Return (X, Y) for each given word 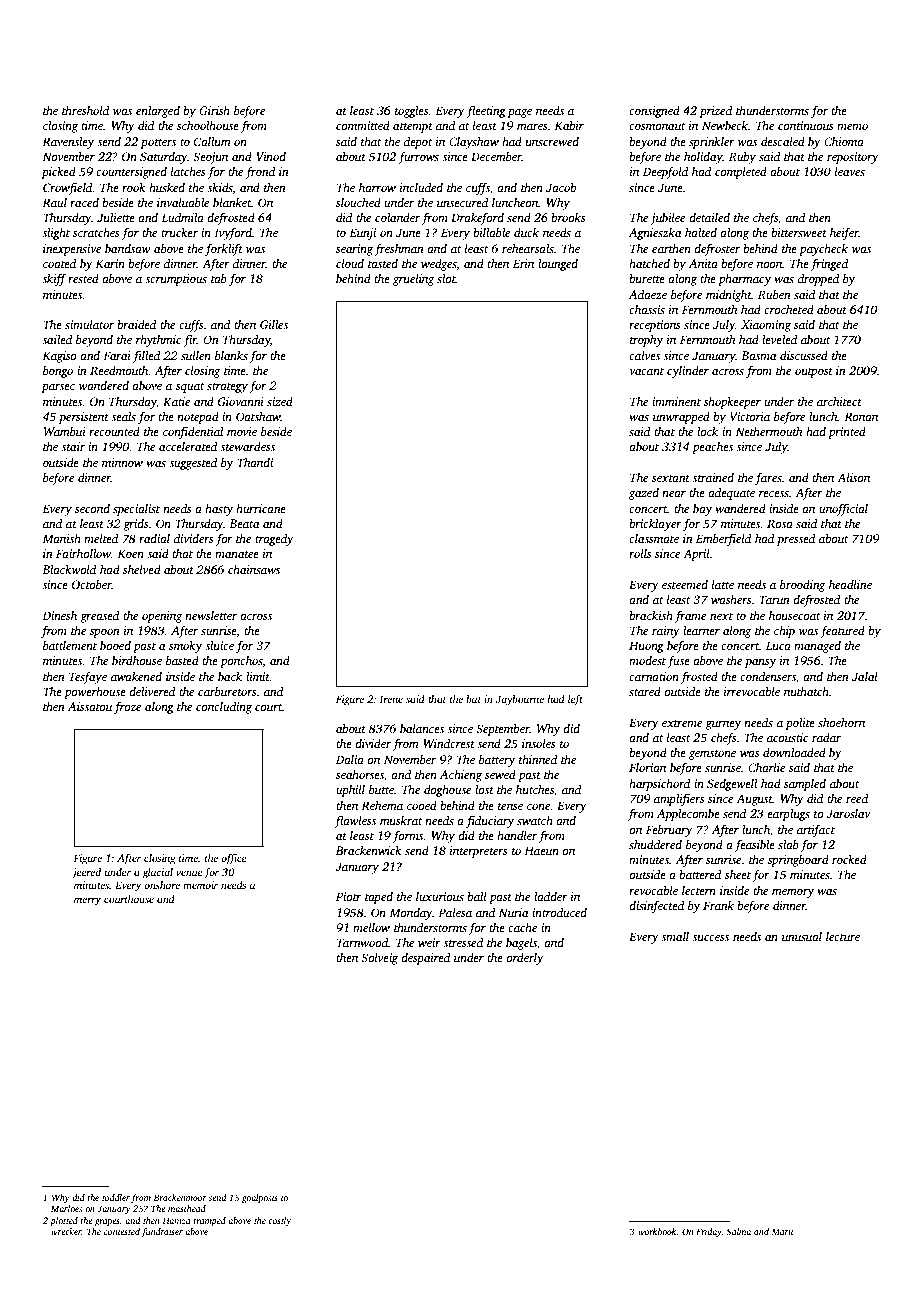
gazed (644, 494)
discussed (804, 355)
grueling (413, 280)
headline (850, 584)
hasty (219, 510)
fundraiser (162, 1232)
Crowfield (68, 188)
